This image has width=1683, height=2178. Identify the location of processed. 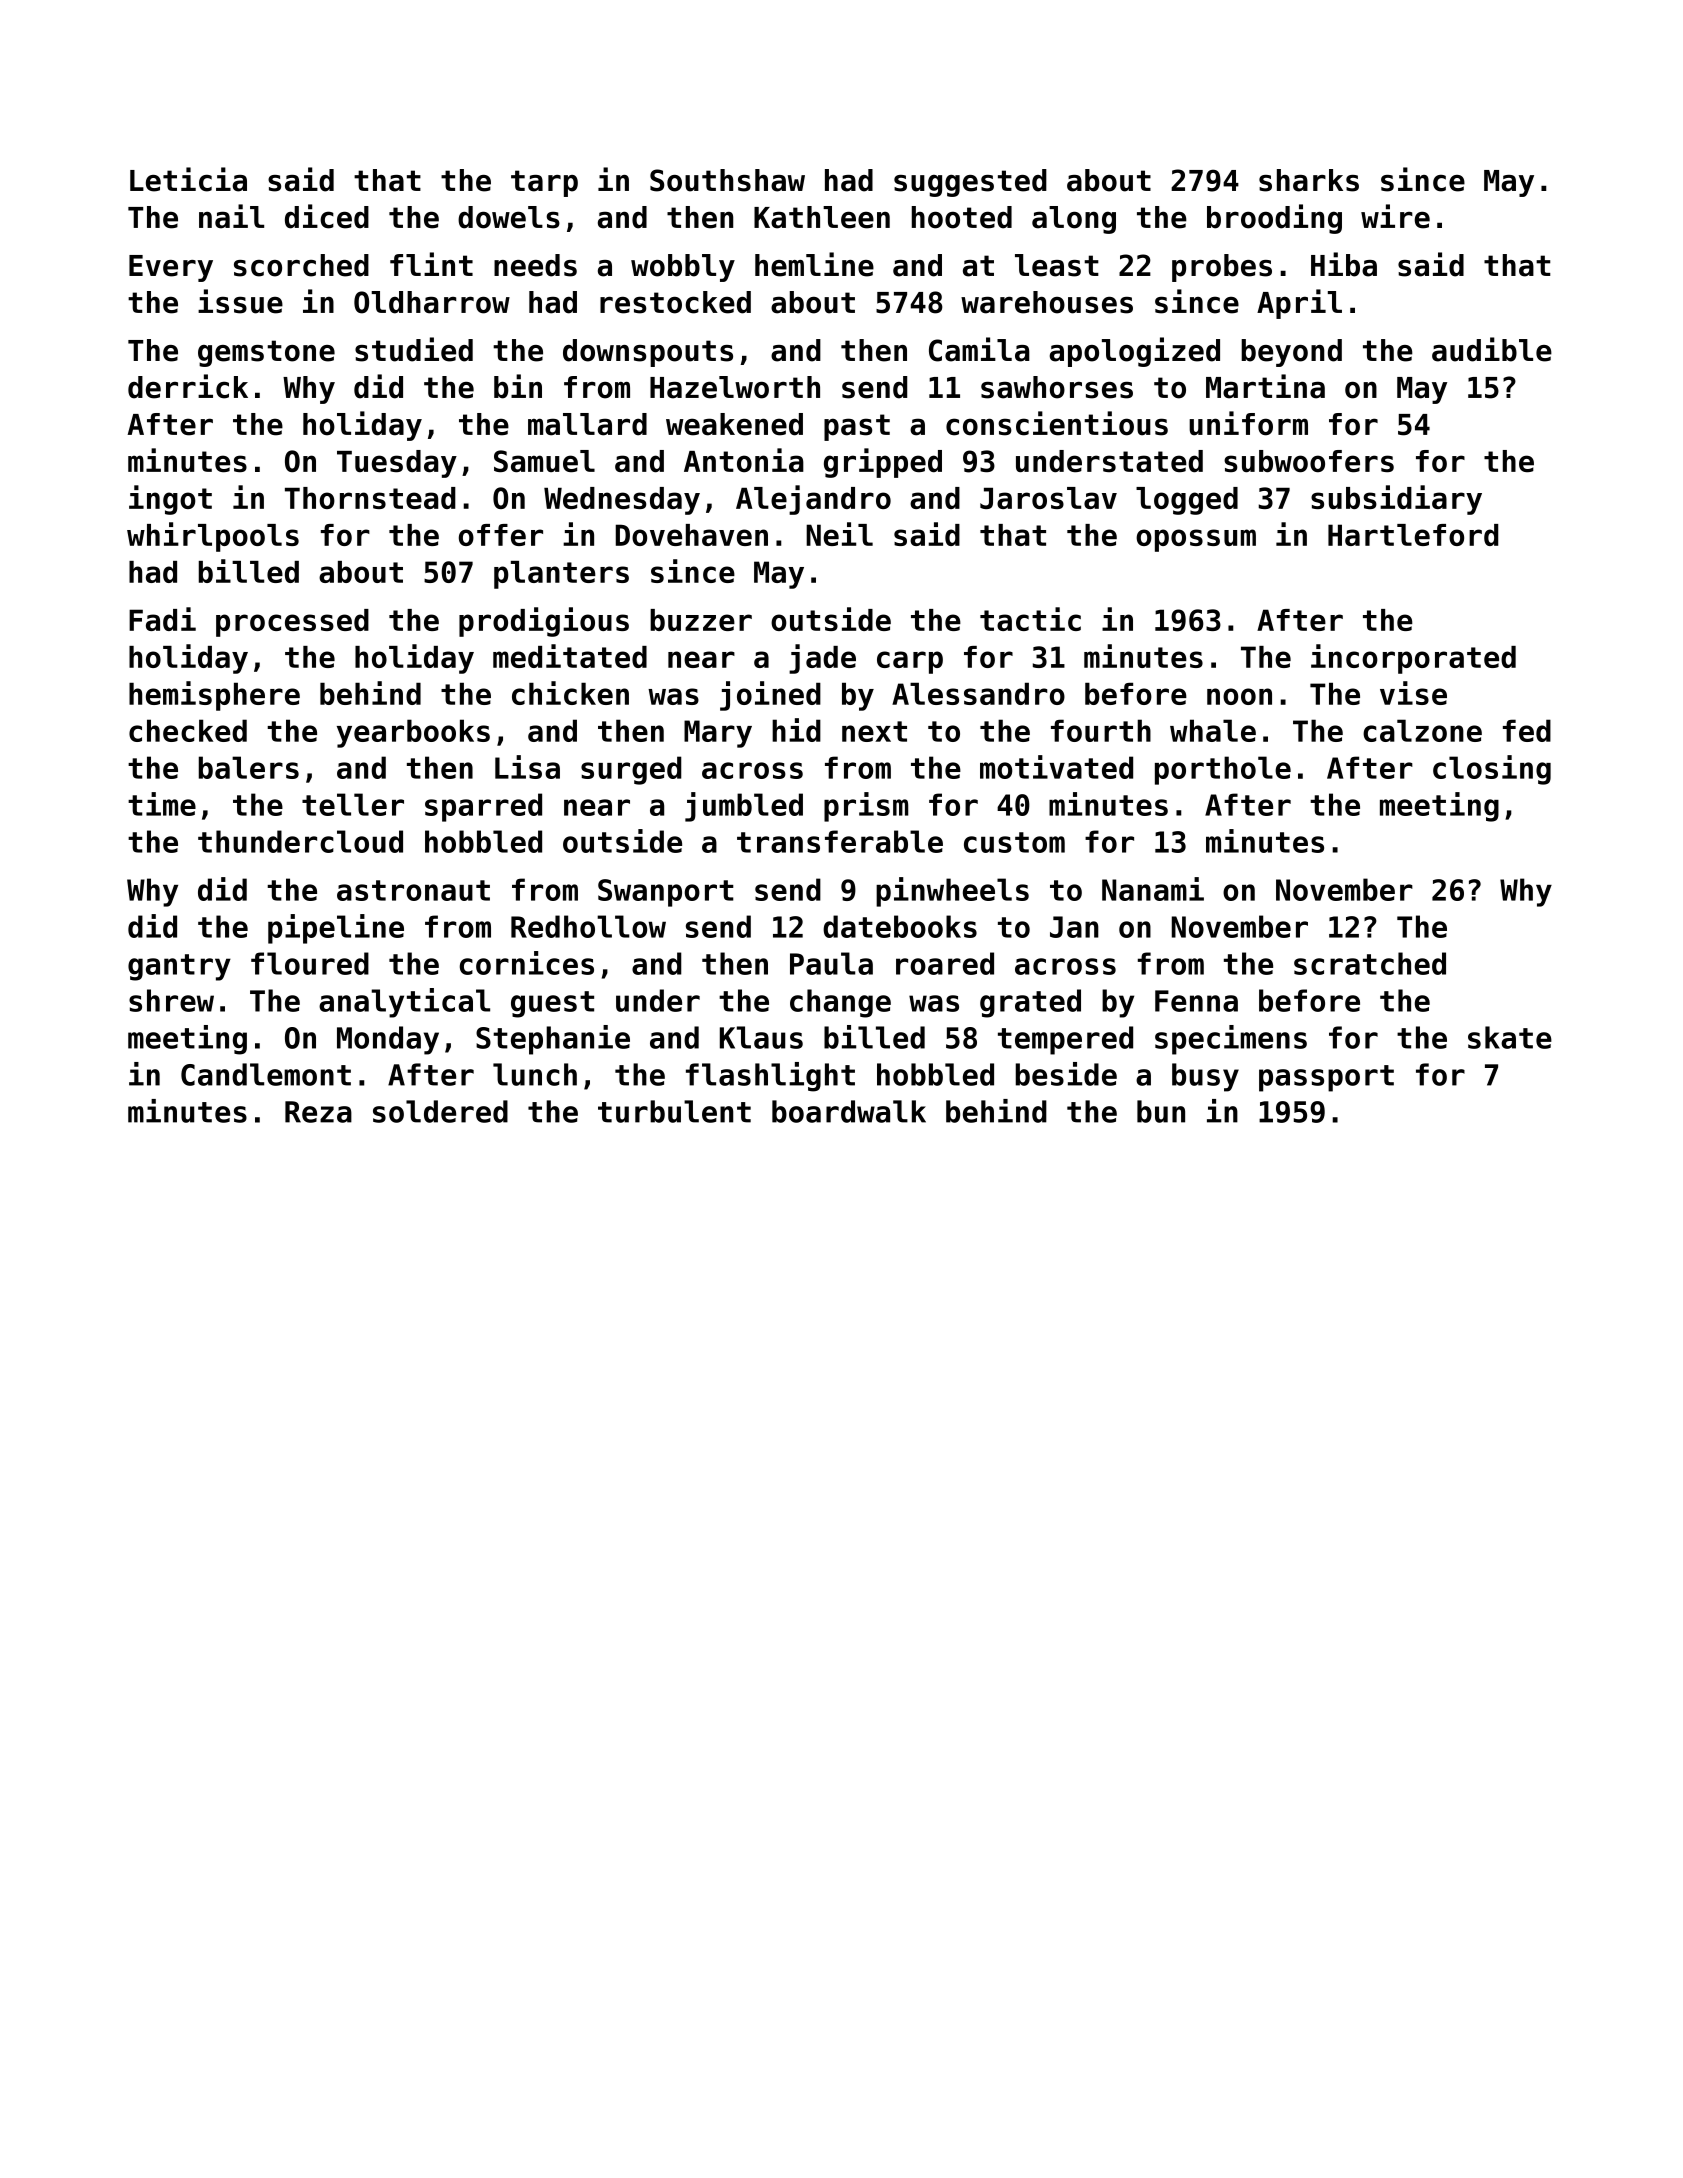
(292, 623).
